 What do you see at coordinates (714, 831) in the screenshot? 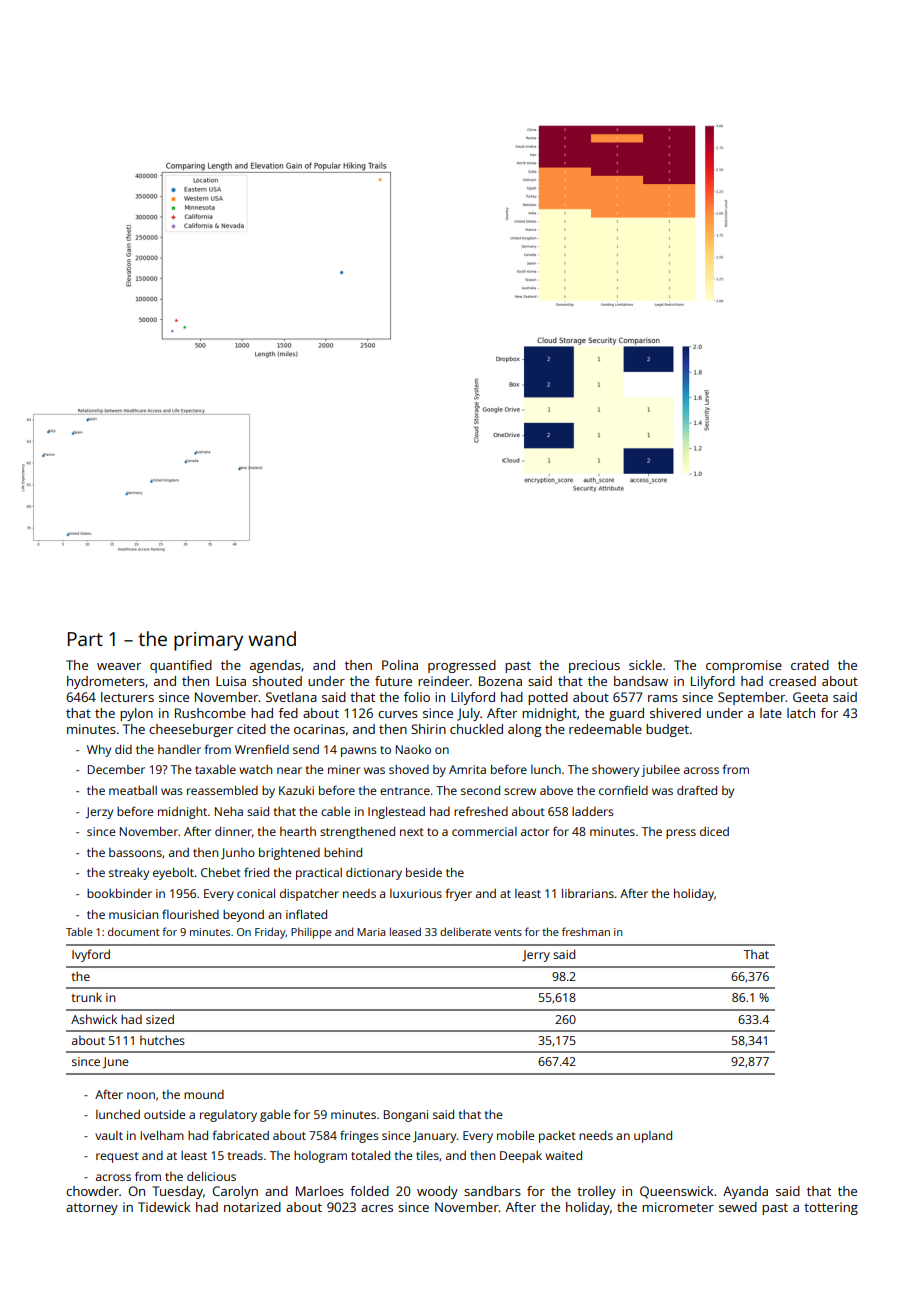
I see `diced` at bounding box center [714, 831].
